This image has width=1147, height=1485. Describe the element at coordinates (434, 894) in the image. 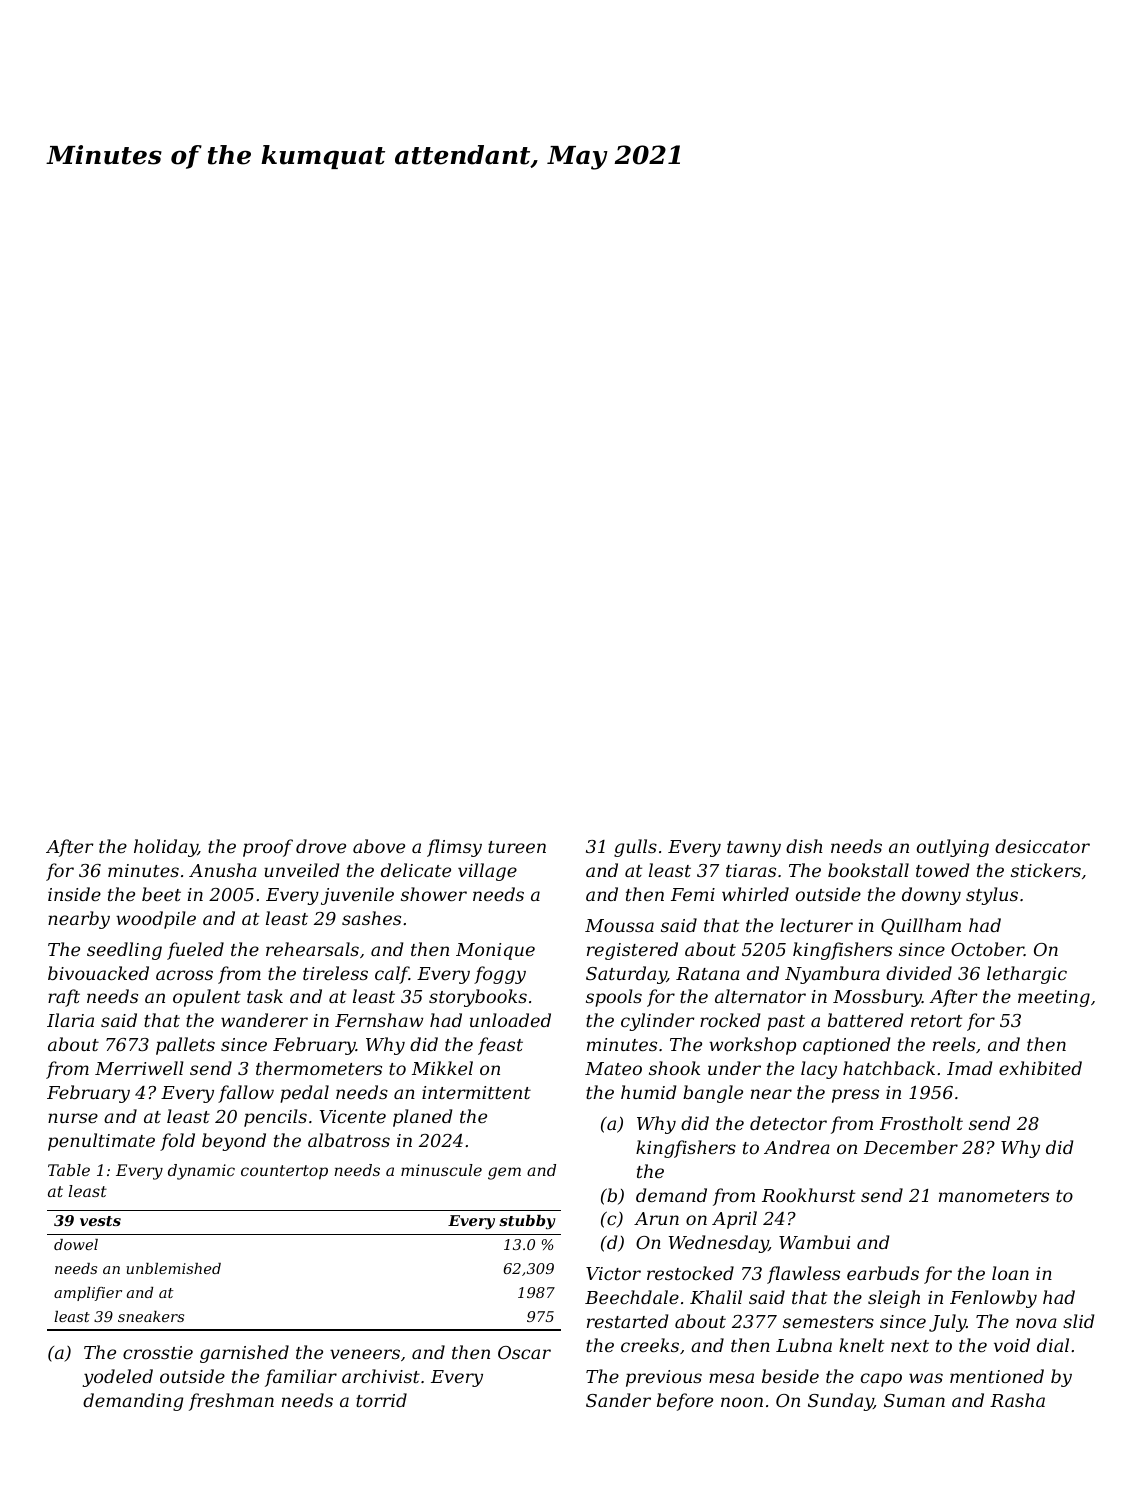

I see `shower` at that location.
